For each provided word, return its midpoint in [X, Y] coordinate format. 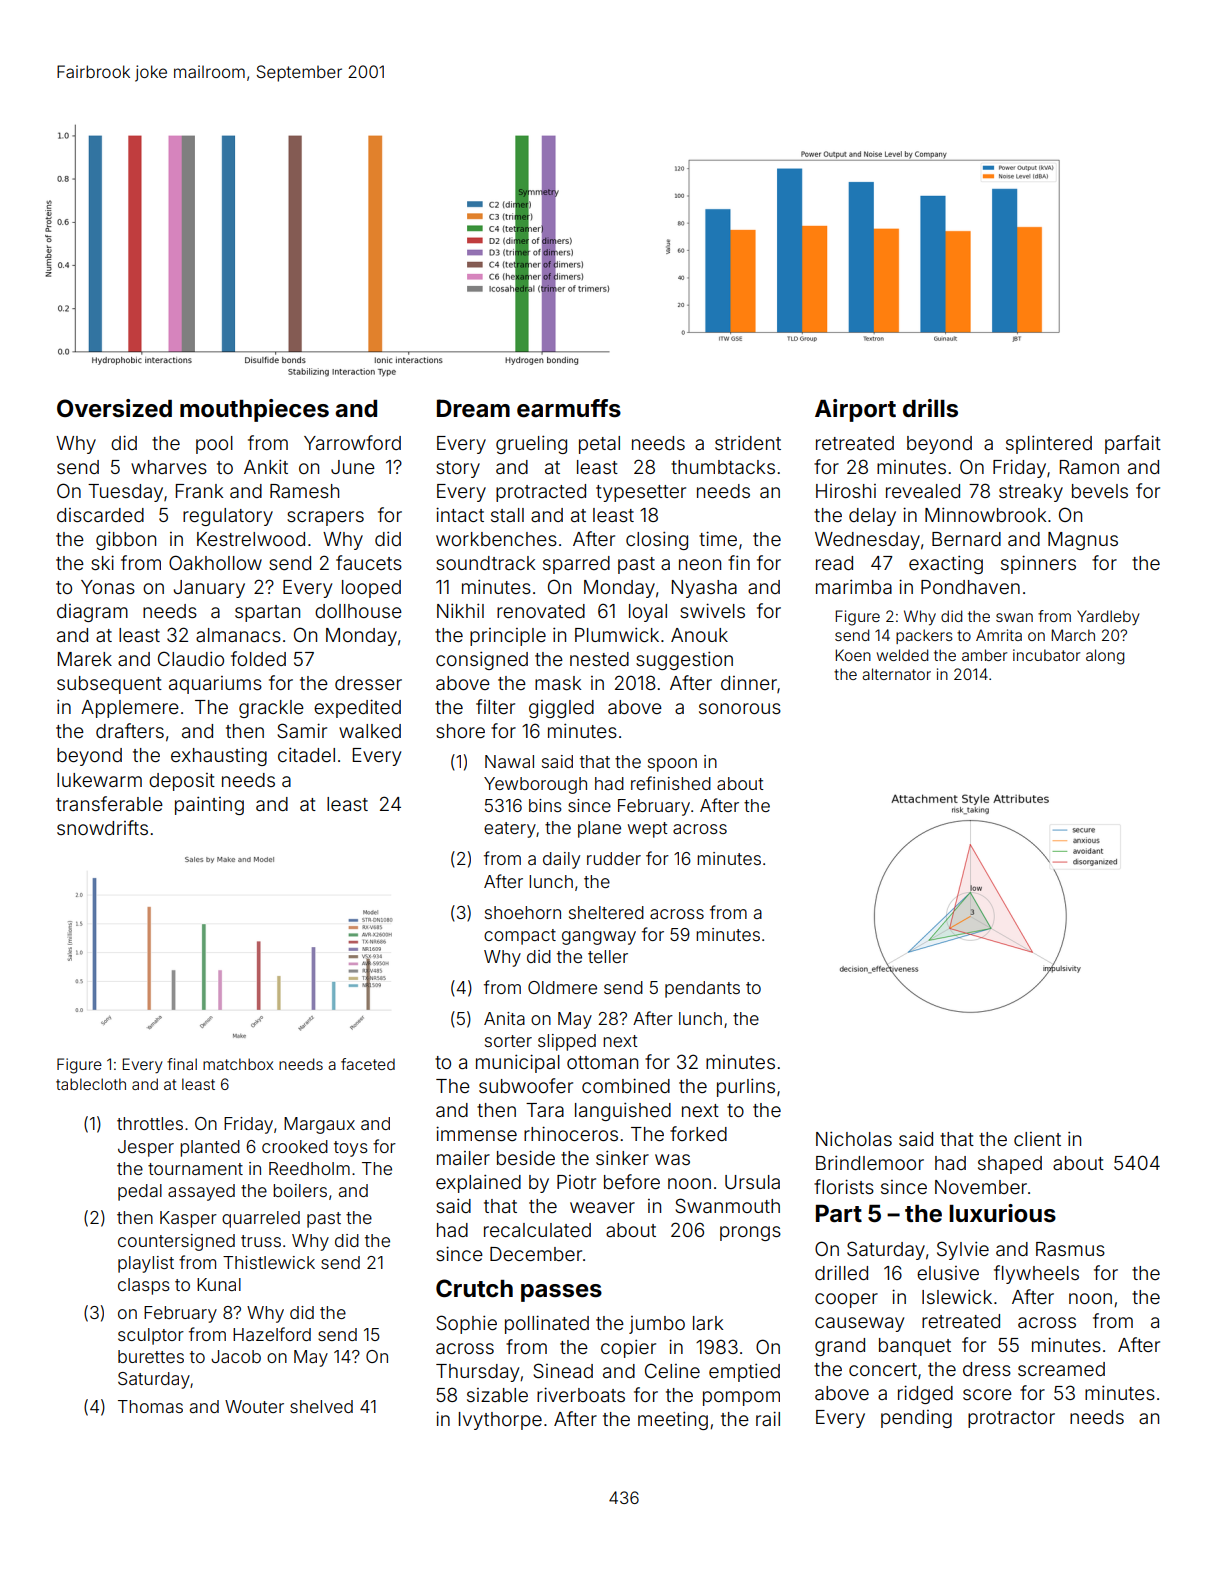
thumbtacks [723, 467]
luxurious [1002, 1213]
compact [520, 937]
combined [626, 1085]
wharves [169, 467]
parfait [1133, 444]
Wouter [254, 1406]
